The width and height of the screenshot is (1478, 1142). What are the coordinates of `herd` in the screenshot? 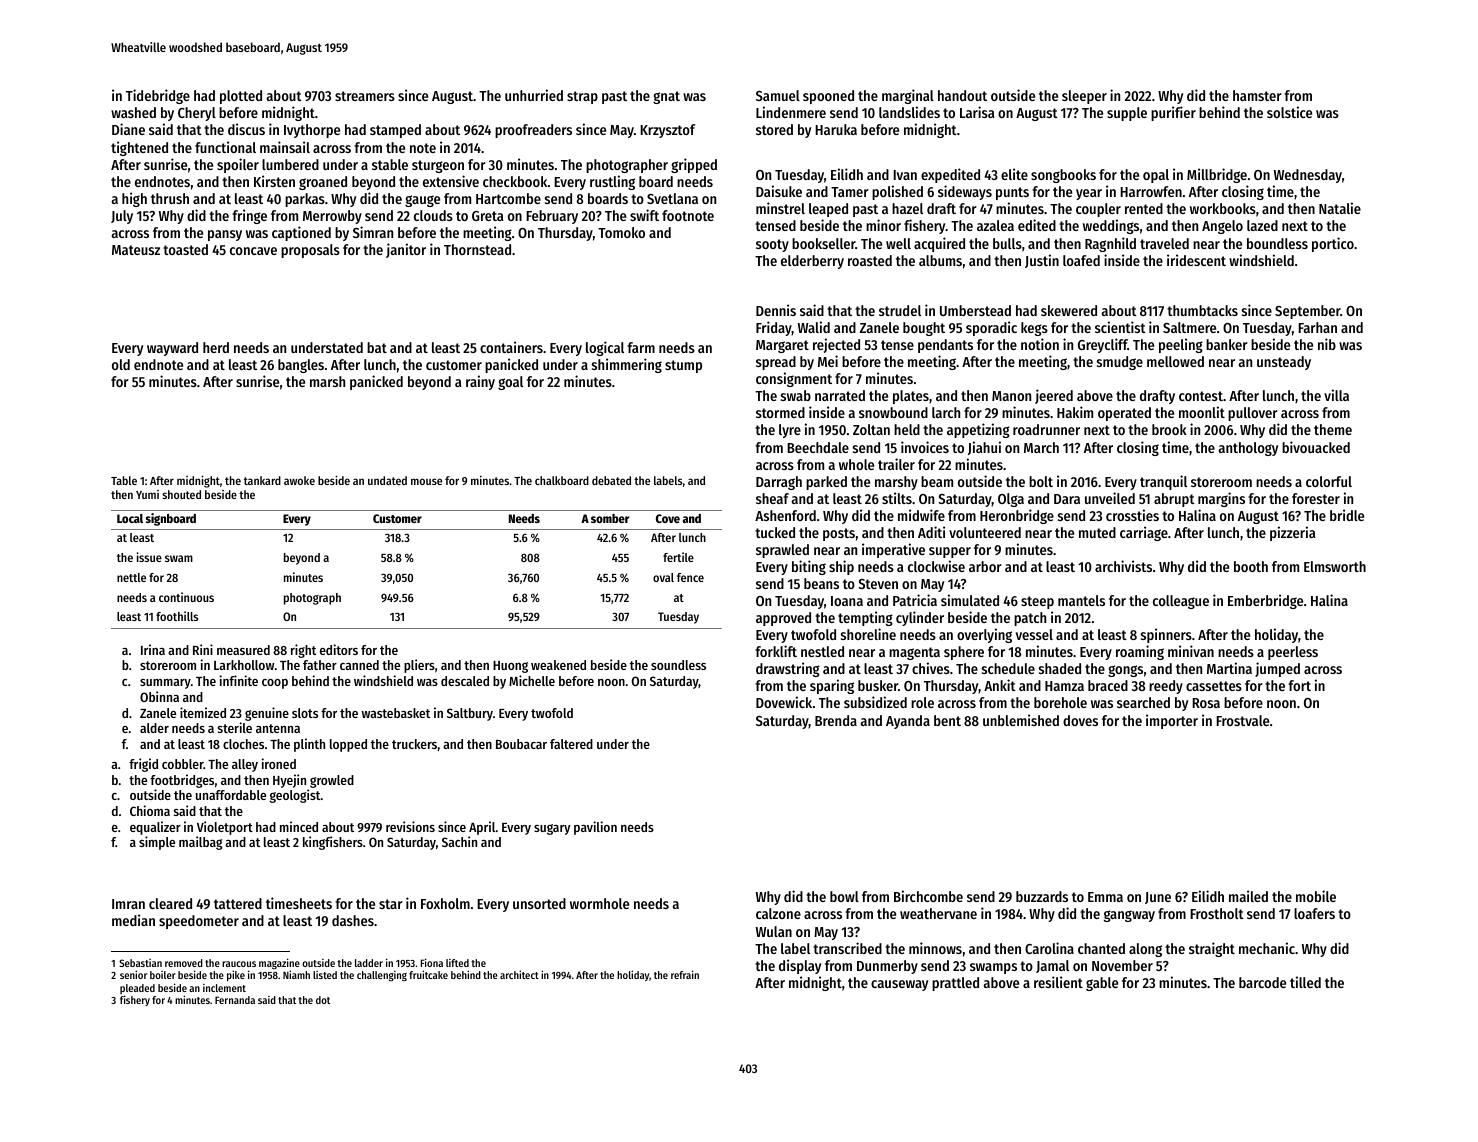 It's located at (216, 347).
